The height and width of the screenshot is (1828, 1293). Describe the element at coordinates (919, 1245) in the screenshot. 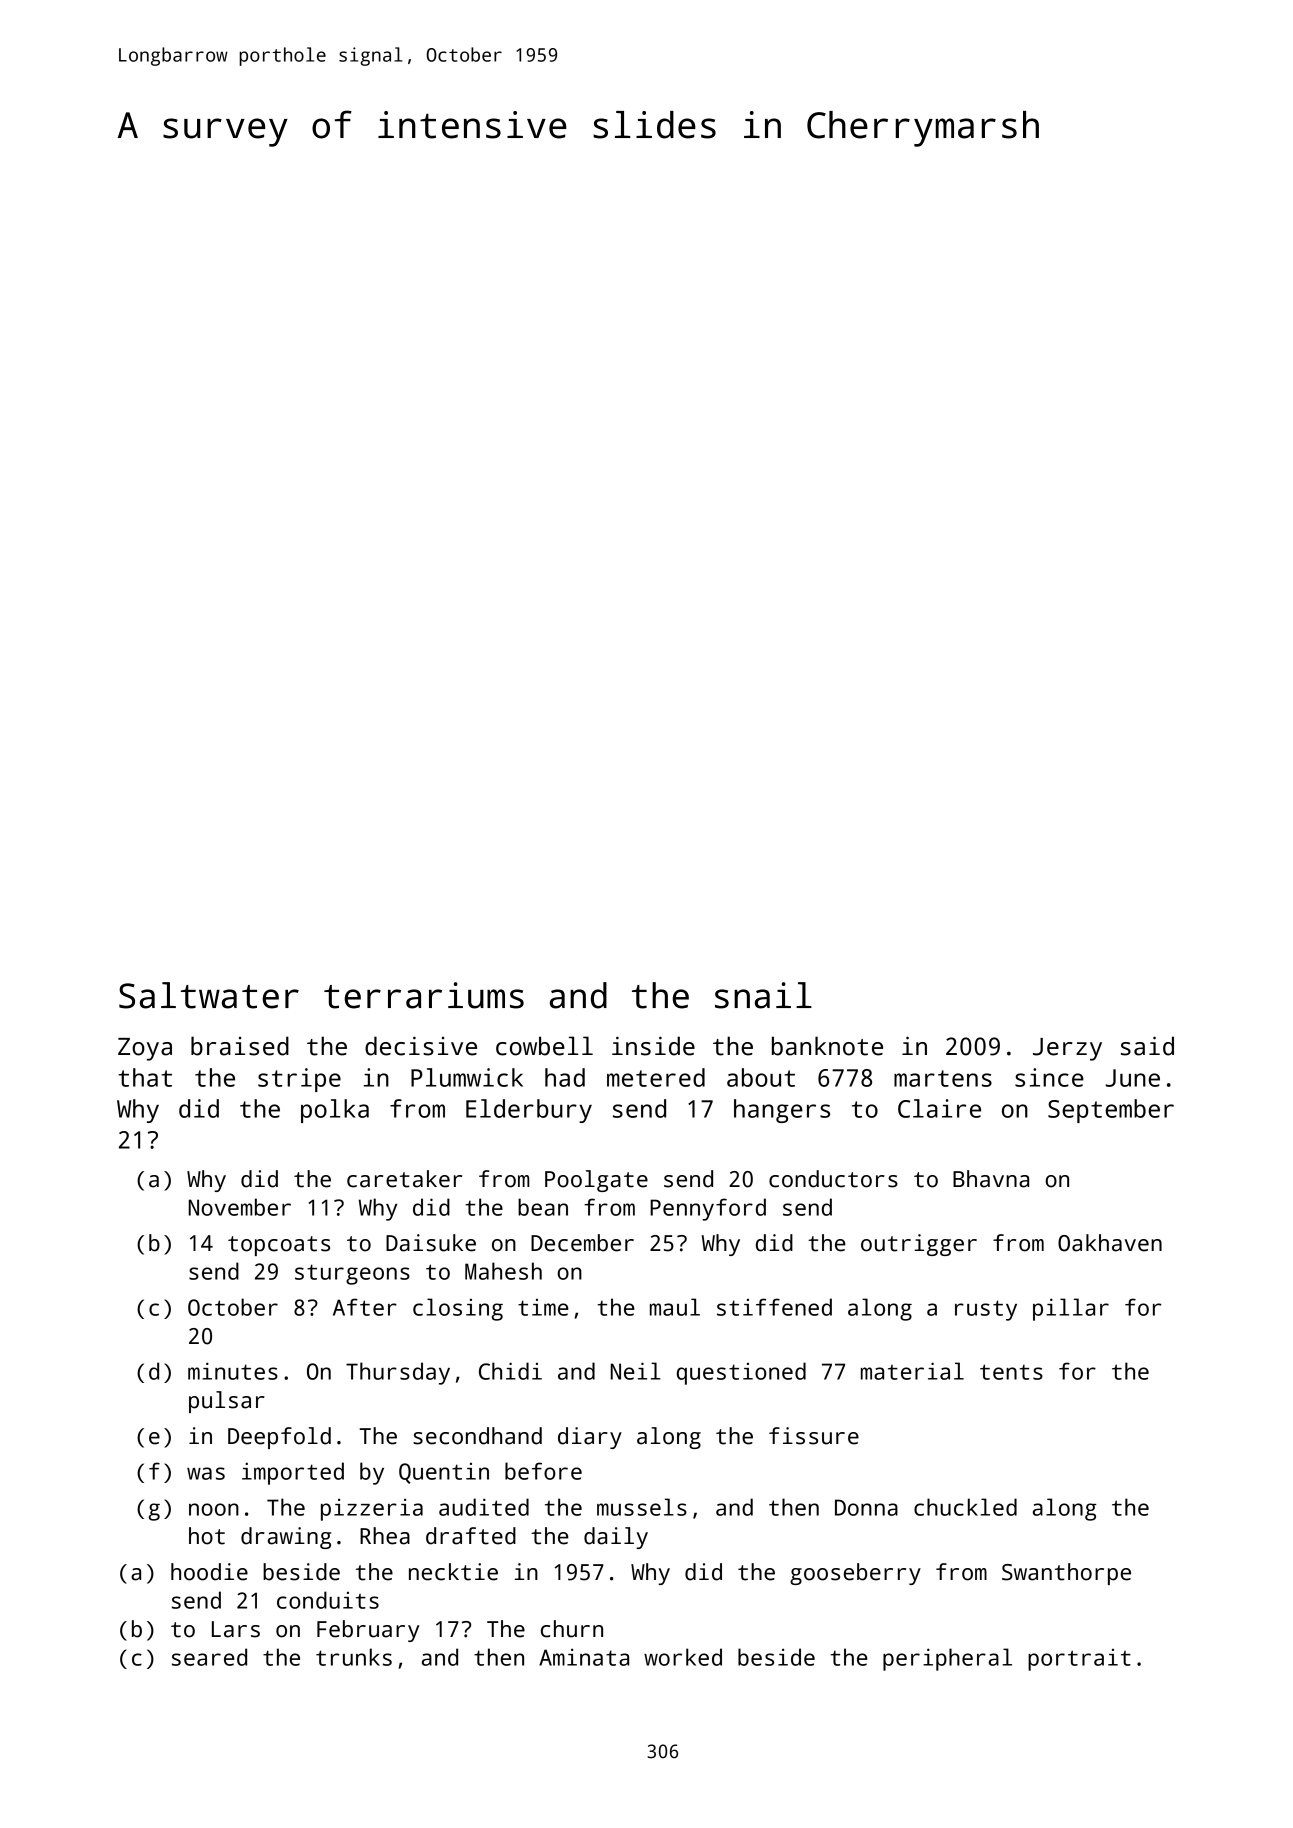

I see `outrigger` at that location.
